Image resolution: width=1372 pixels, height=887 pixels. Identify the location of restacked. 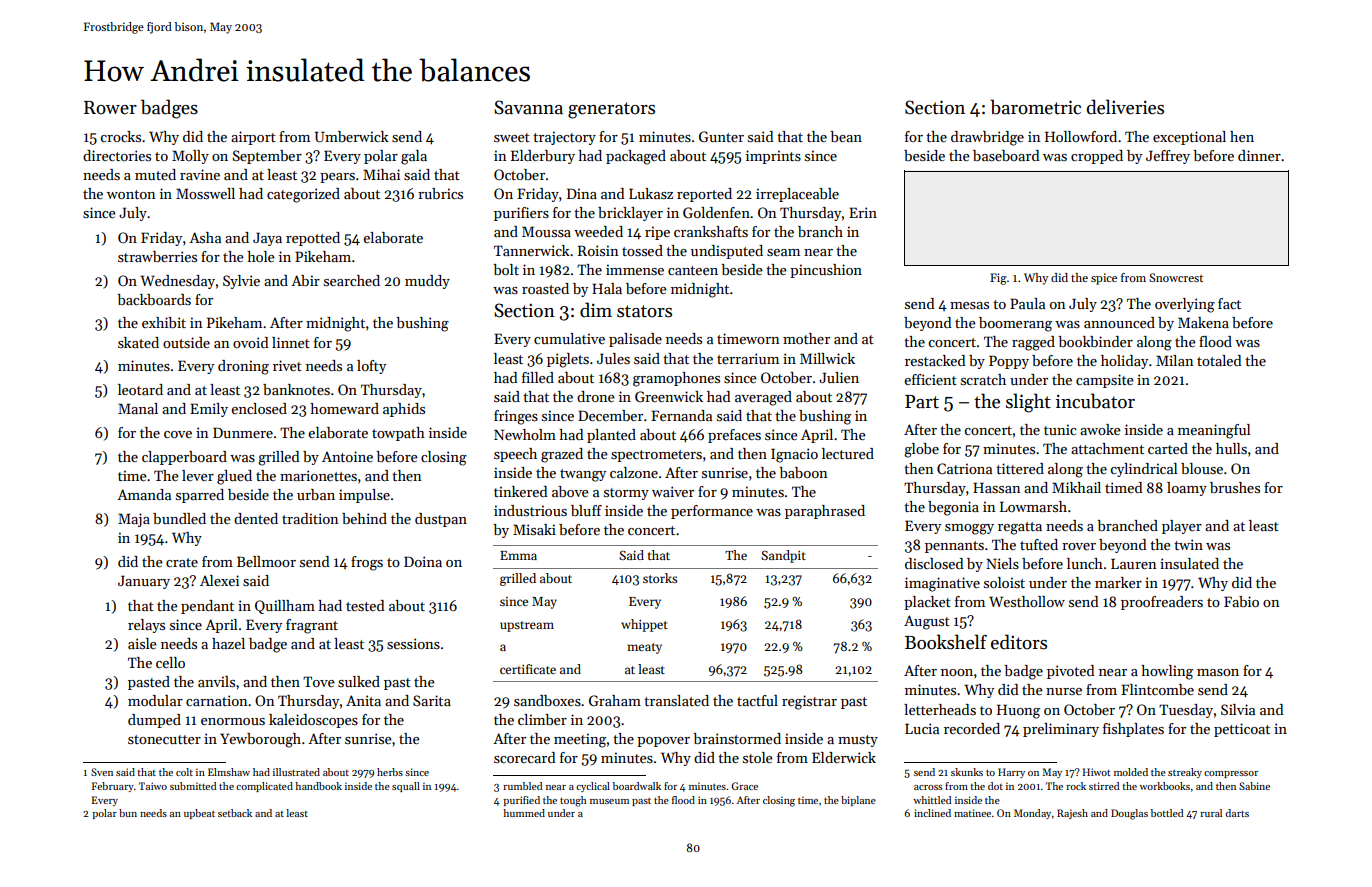
(935, 360).
